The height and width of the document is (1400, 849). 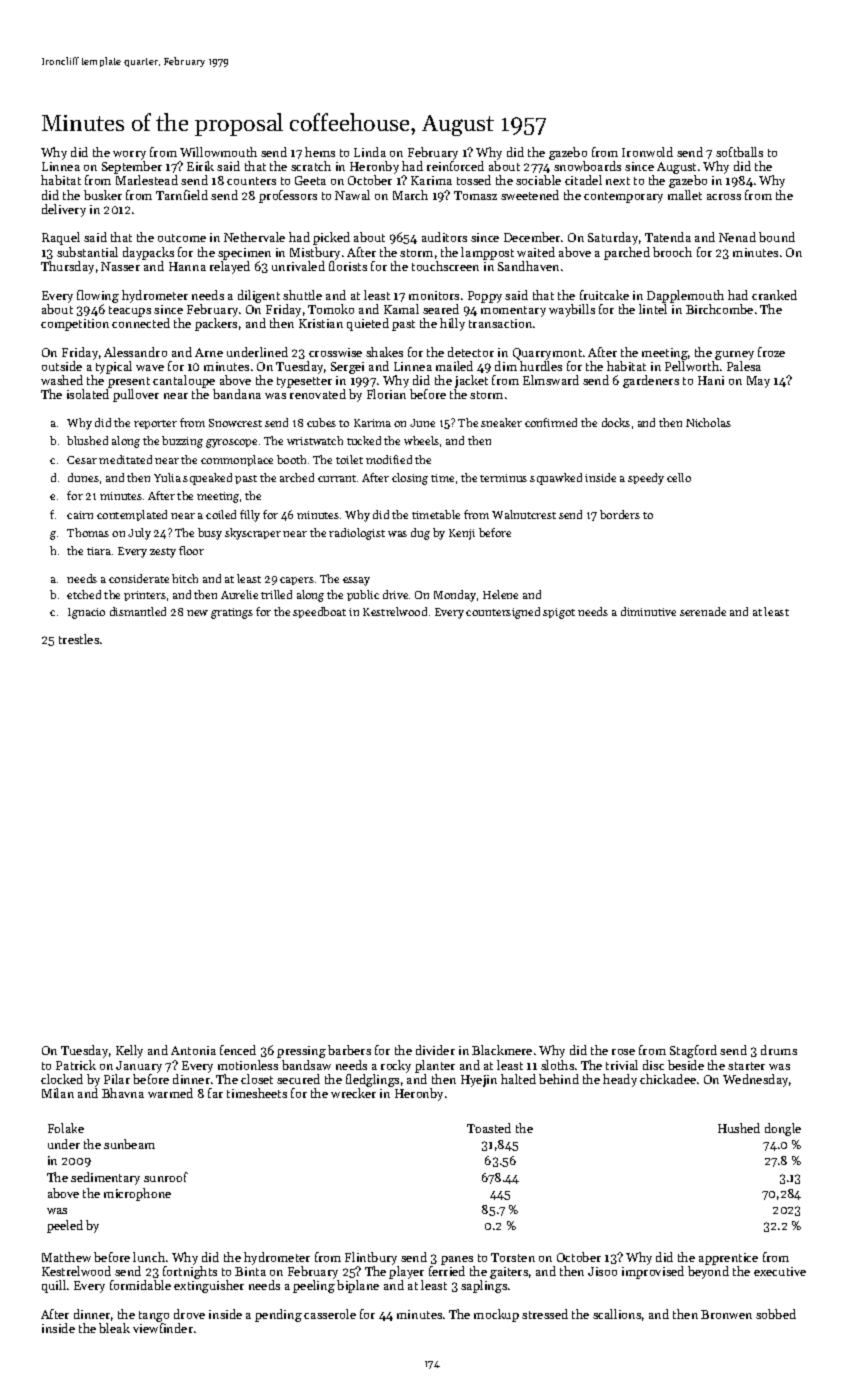 I want to click on sobbed, so click(x=776, y=1314).
